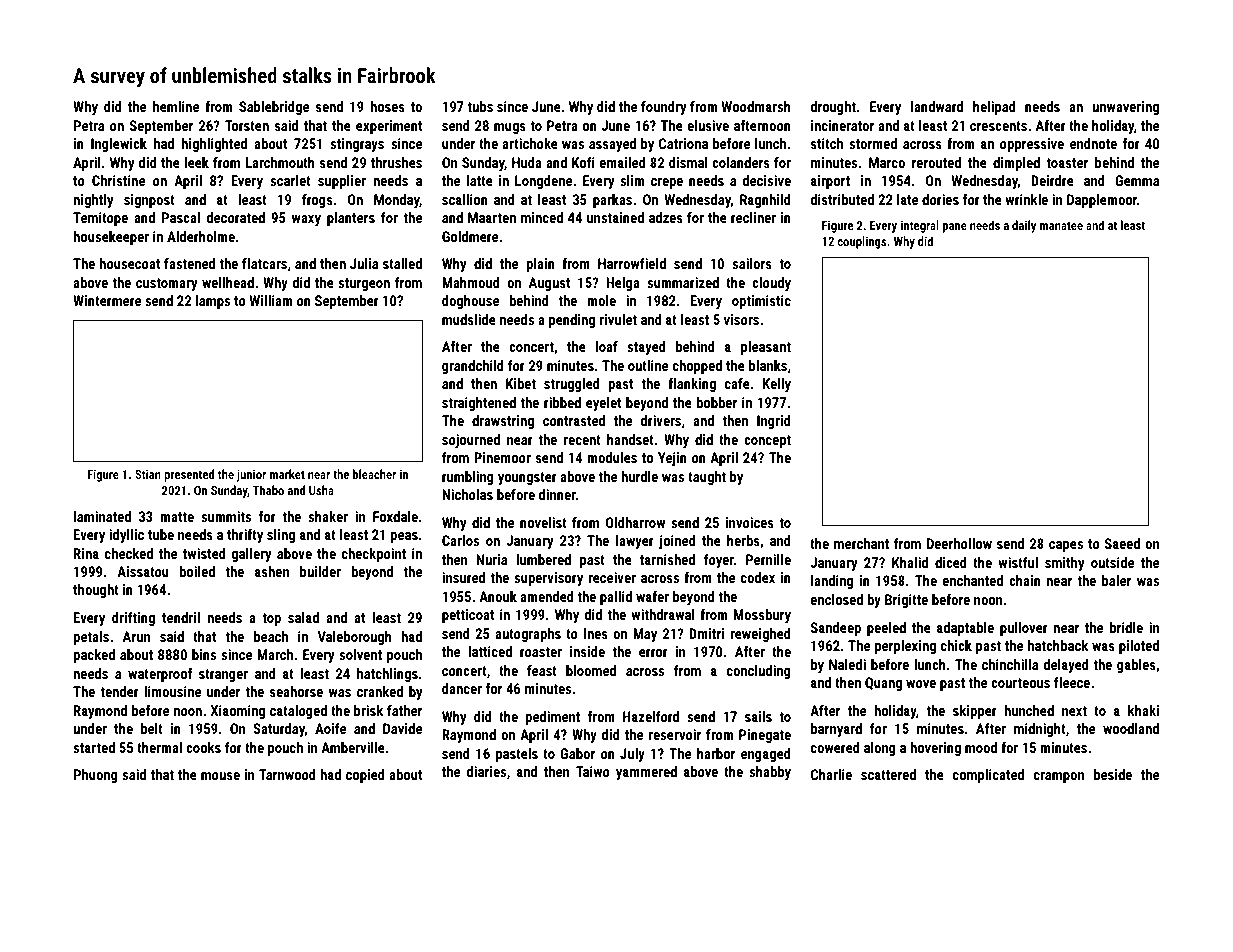 The image size is (1233, 952). What do you see at coordinates (719, 561) in the screenshot?
I see `foyer` at bounding box center [719, 561].
